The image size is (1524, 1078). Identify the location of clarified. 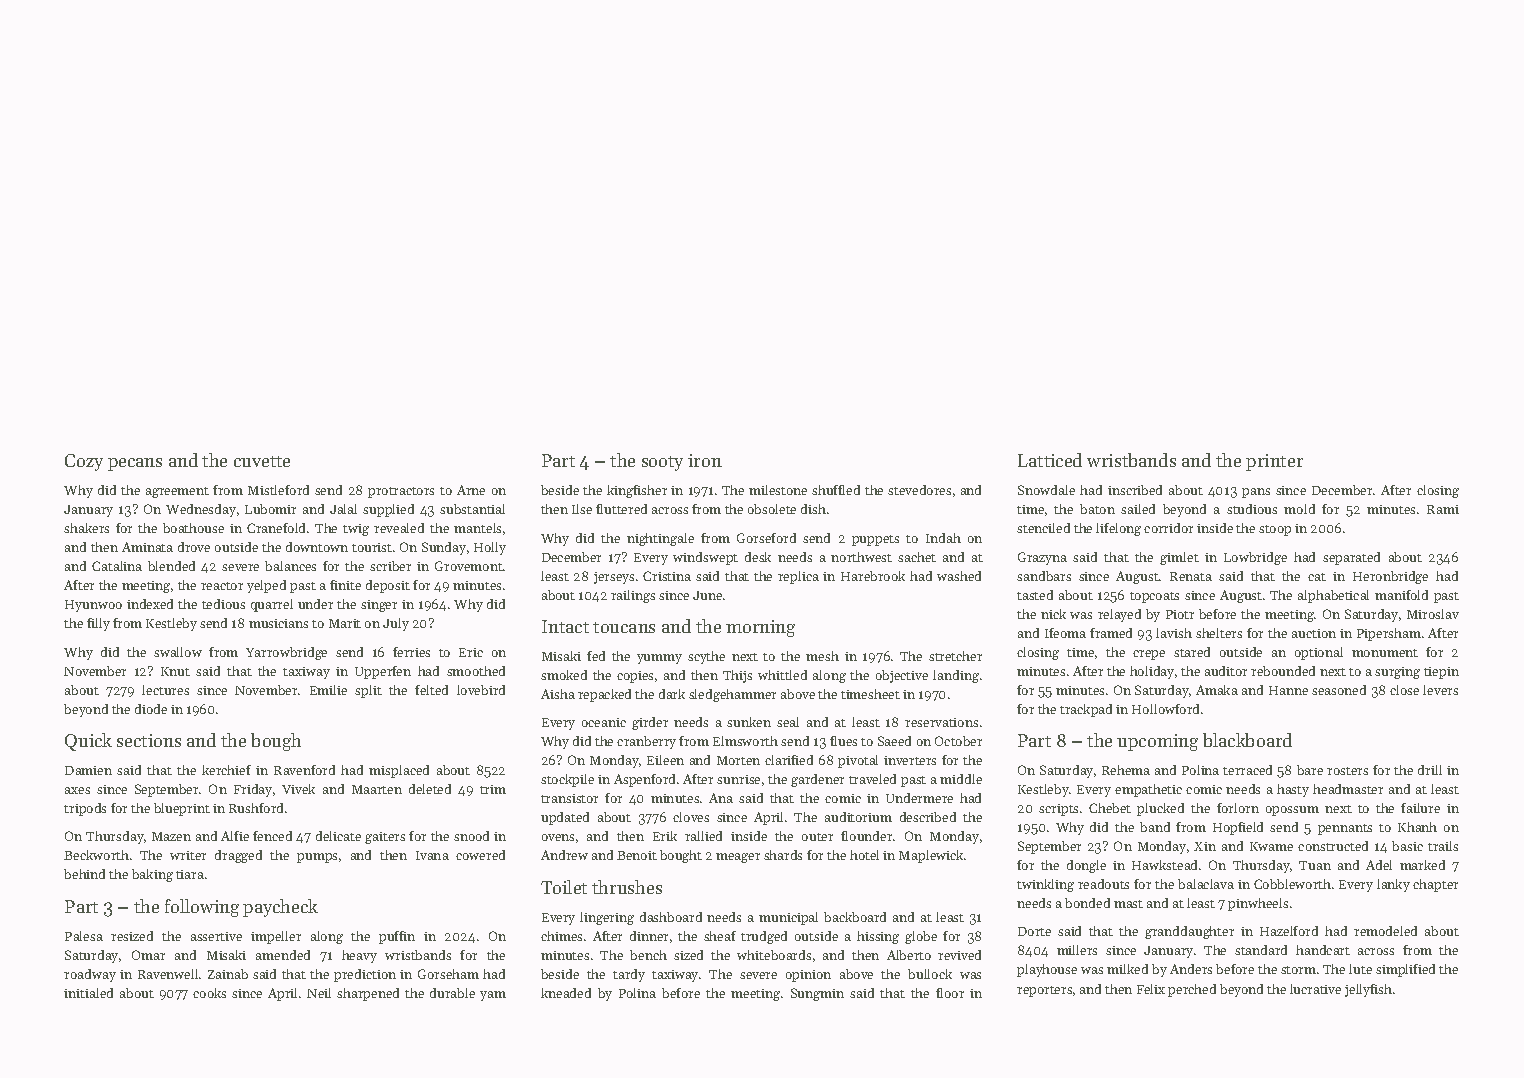
(789, 760).
